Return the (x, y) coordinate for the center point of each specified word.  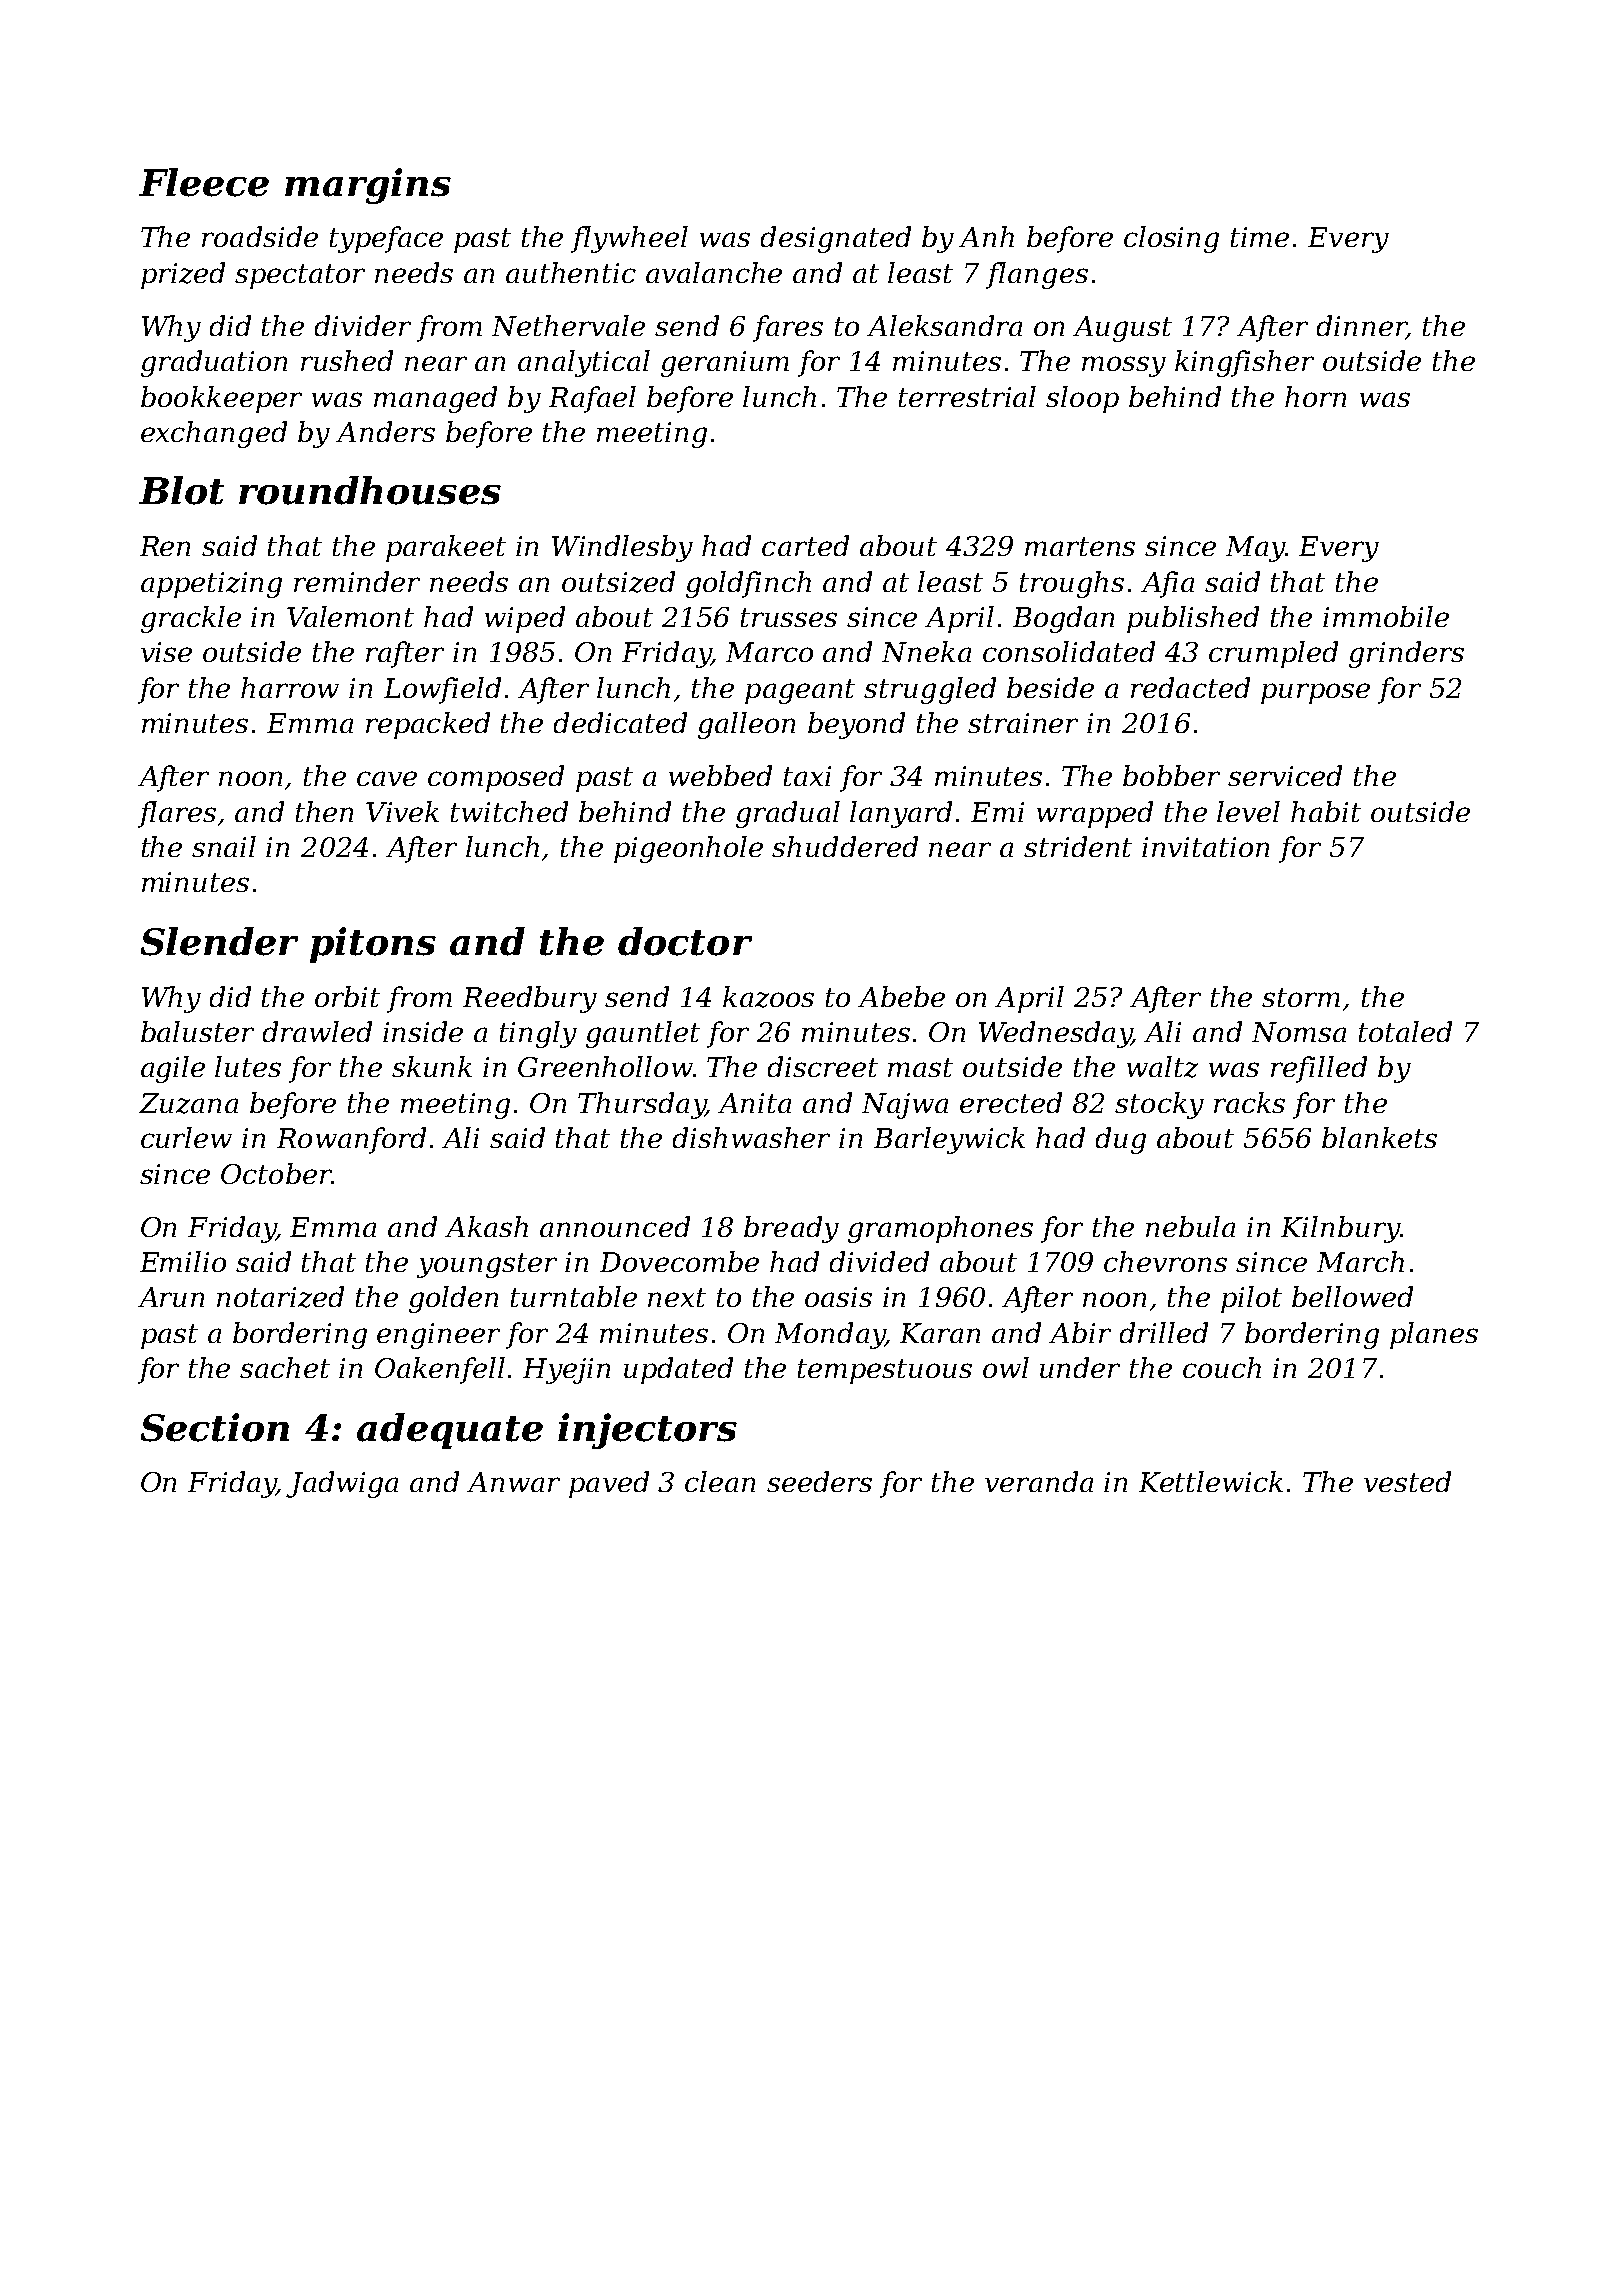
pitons (373, 945)
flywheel (629, 239)
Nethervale (568, 325)
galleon (746, 725)
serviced (1285, 775)
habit (1326, 811)
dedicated (620, 722)
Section (215, 1427)
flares (177, 814)
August (1122, 329)
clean (720, 1481)
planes (1434, 1335)
